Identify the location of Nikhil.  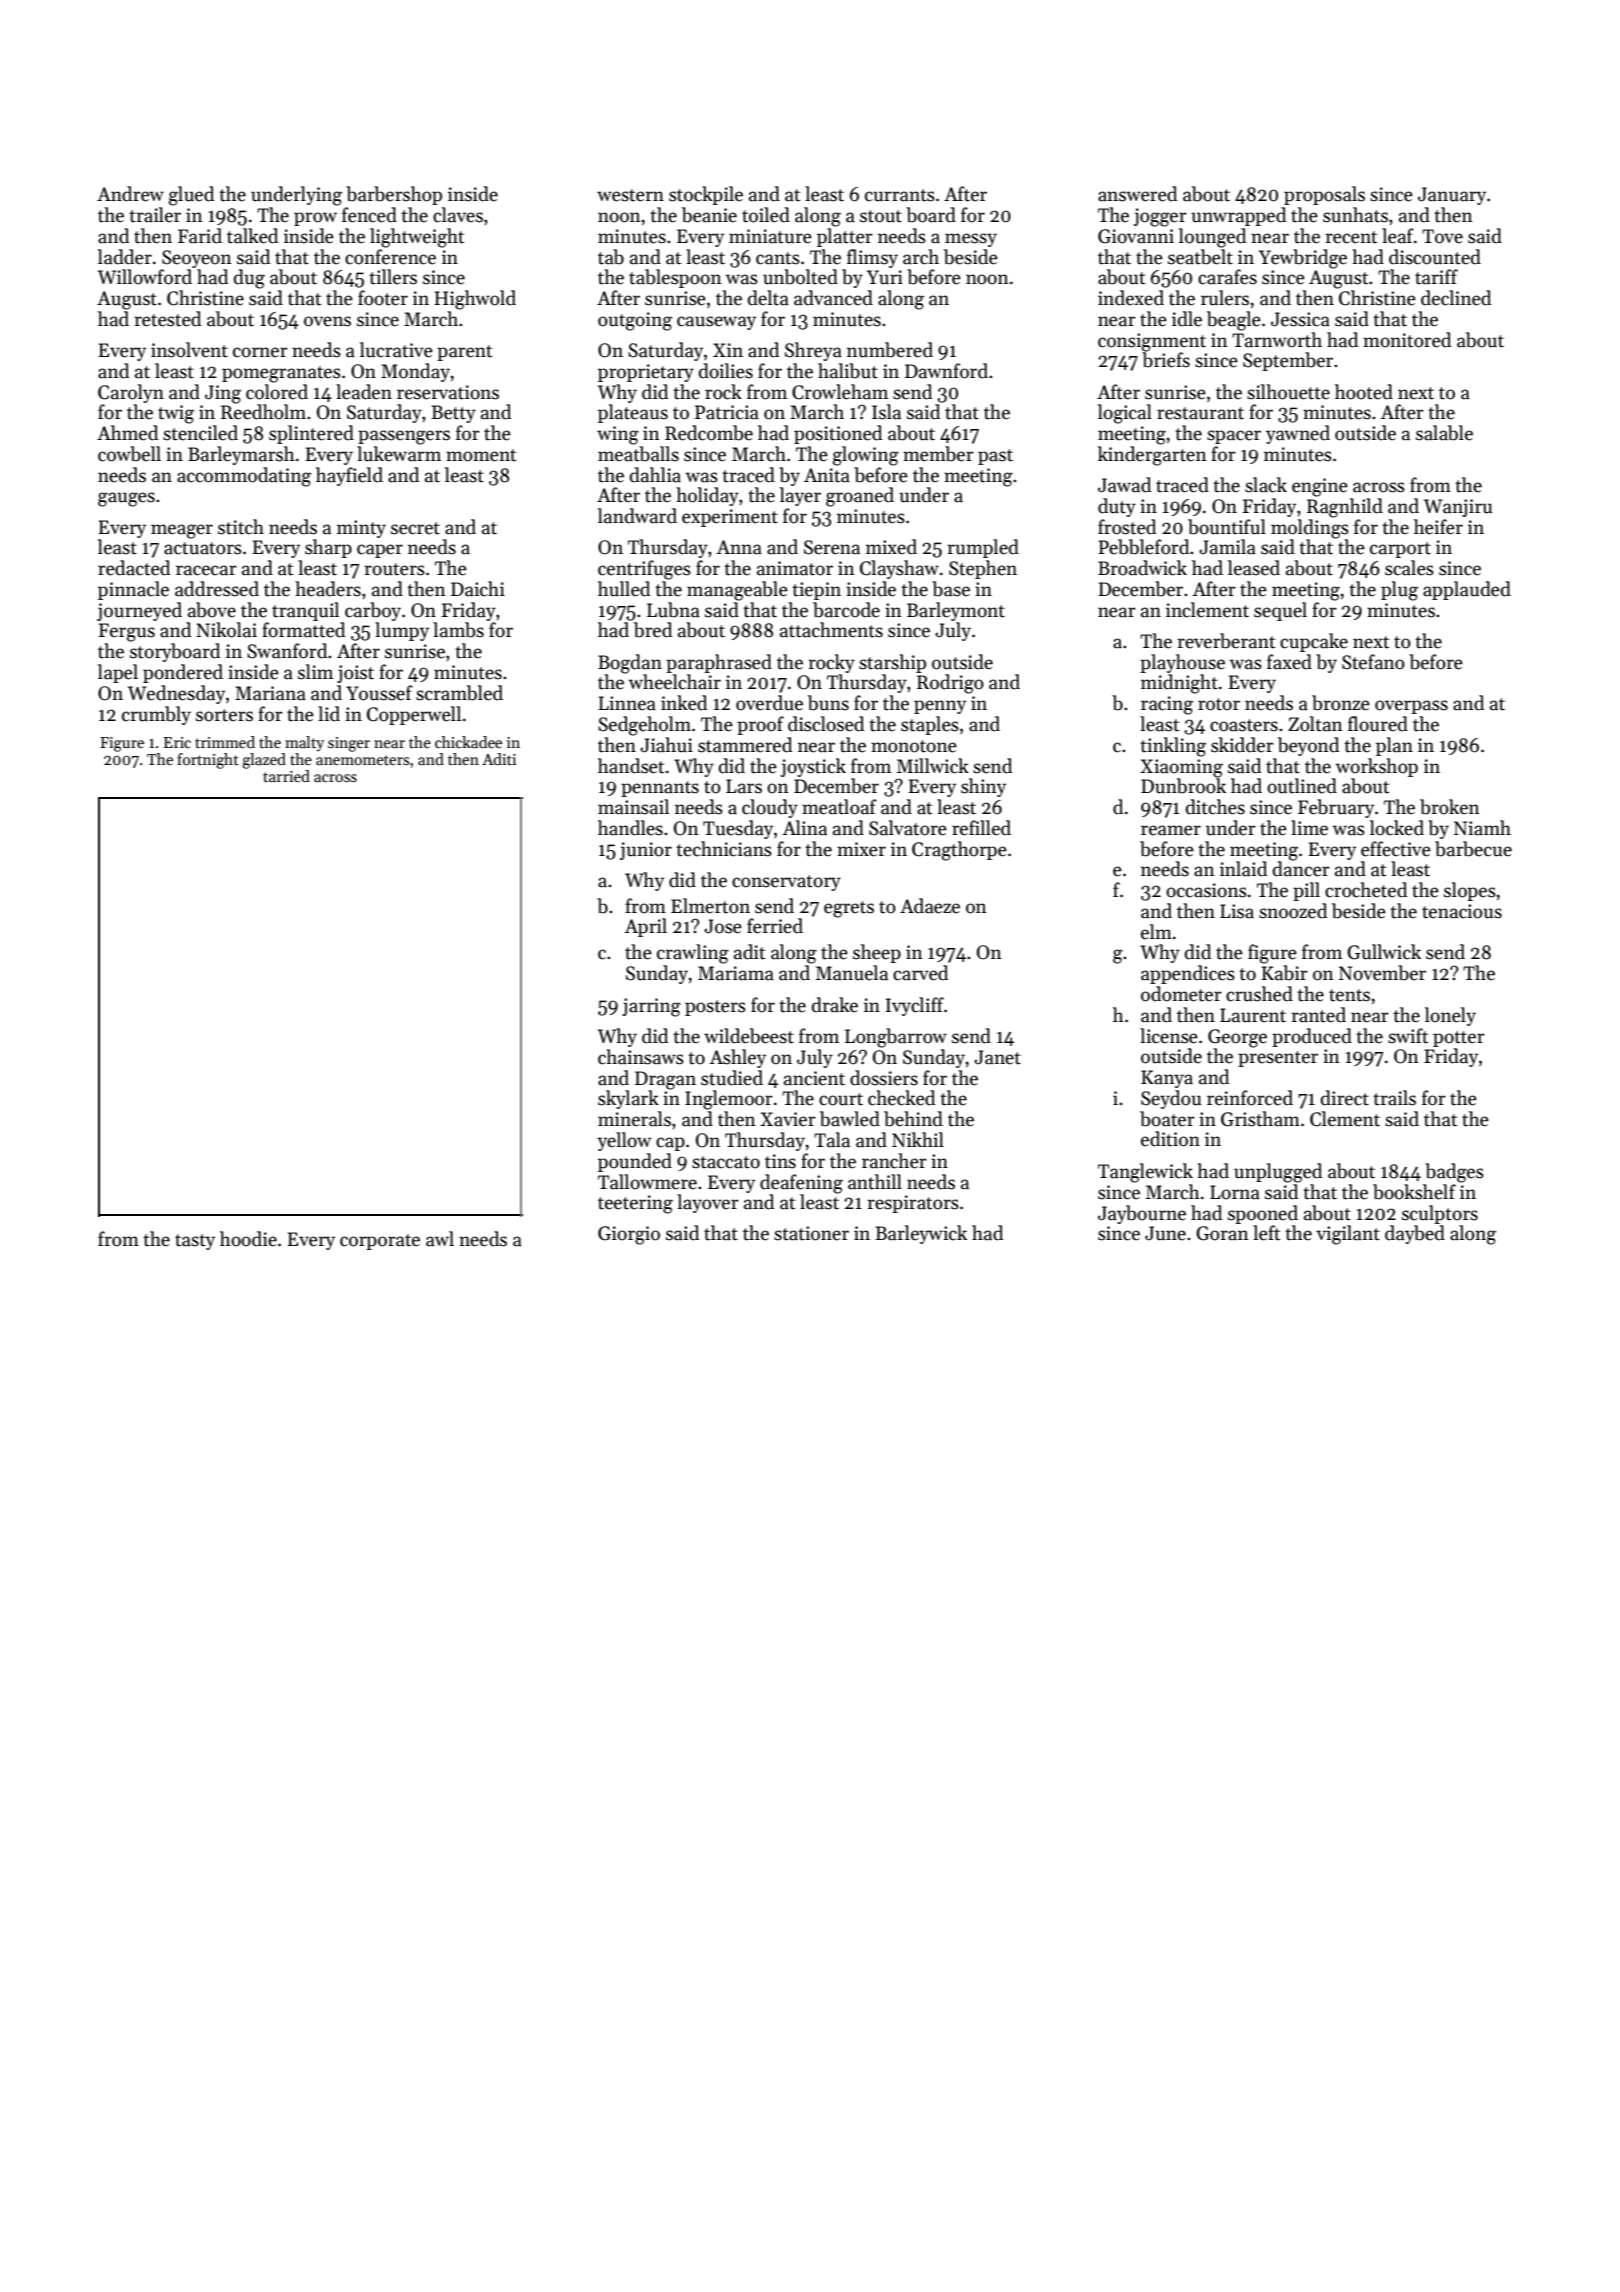
(918, 1139).
